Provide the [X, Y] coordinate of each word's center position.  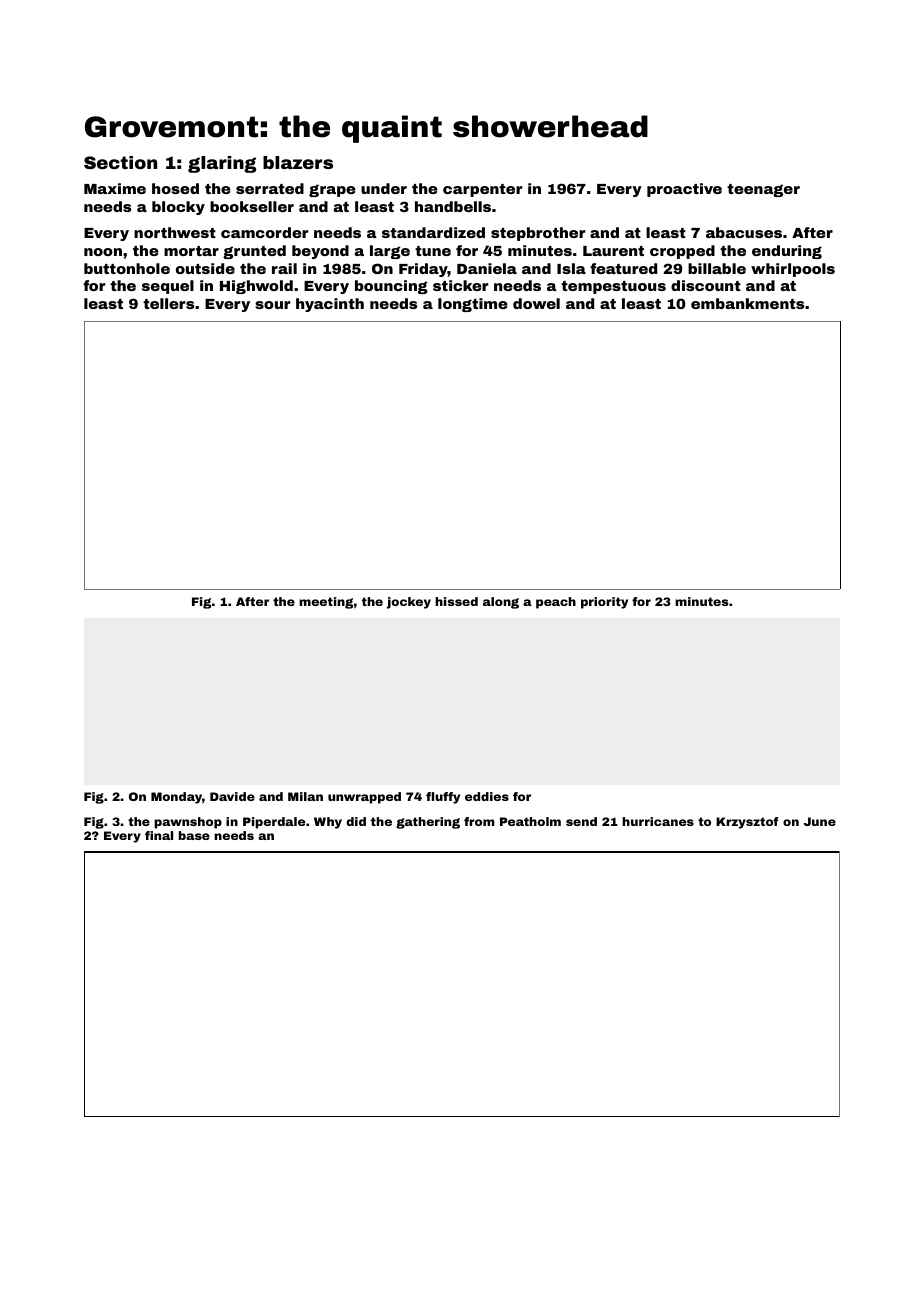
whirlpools [793, 270]
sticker [460, 285]
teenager [763, 190]
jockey [408, 603]
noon [103, 252]
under [384, 188]
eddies [487, 796]
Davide [232, 796]
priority [604, 603]
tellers [168, 303]
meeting [326, 603]
